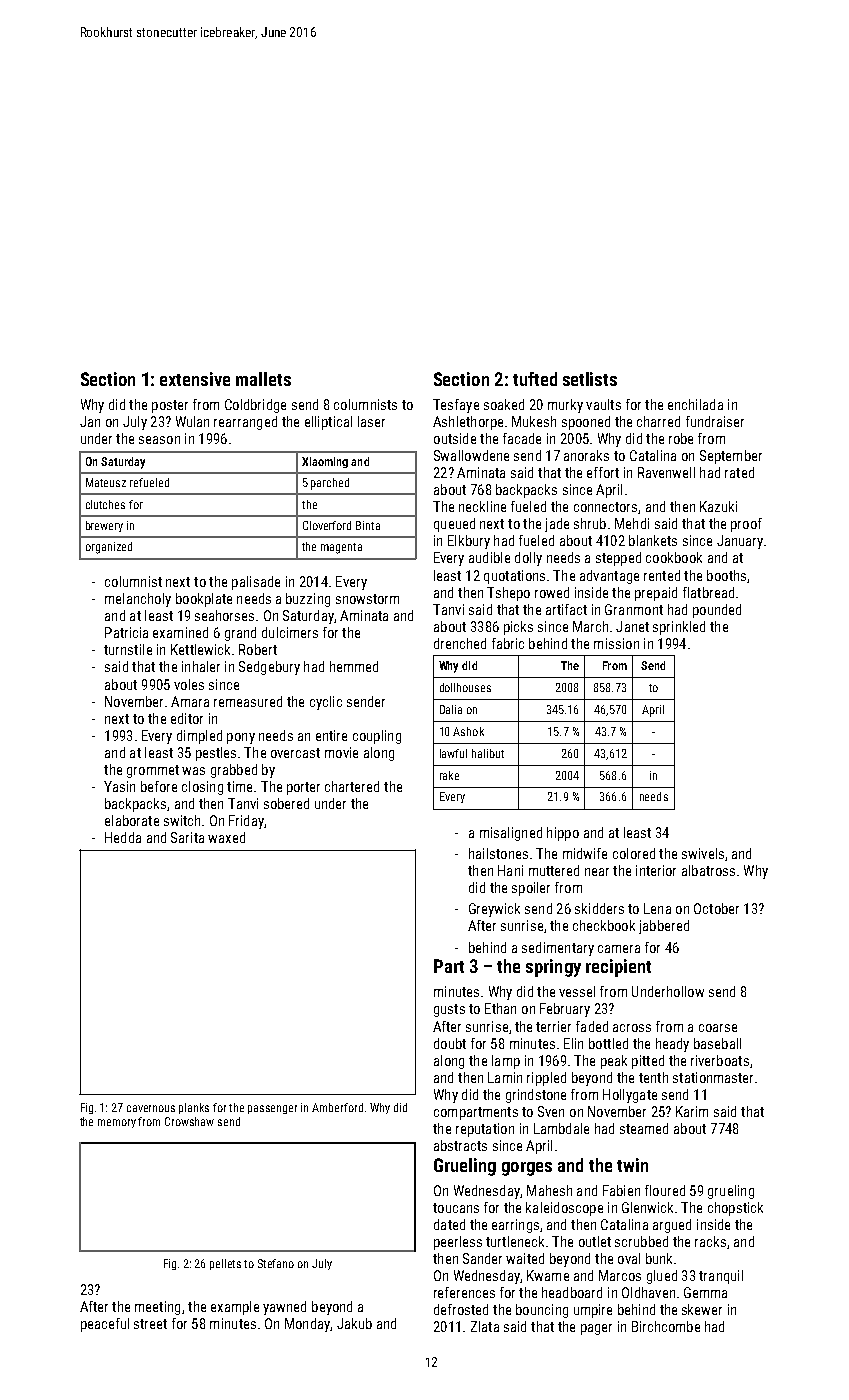  What do you see at coordinates (586, 455) in the screenshot?
I see `anoraks` at bounding box center [586, 455].
